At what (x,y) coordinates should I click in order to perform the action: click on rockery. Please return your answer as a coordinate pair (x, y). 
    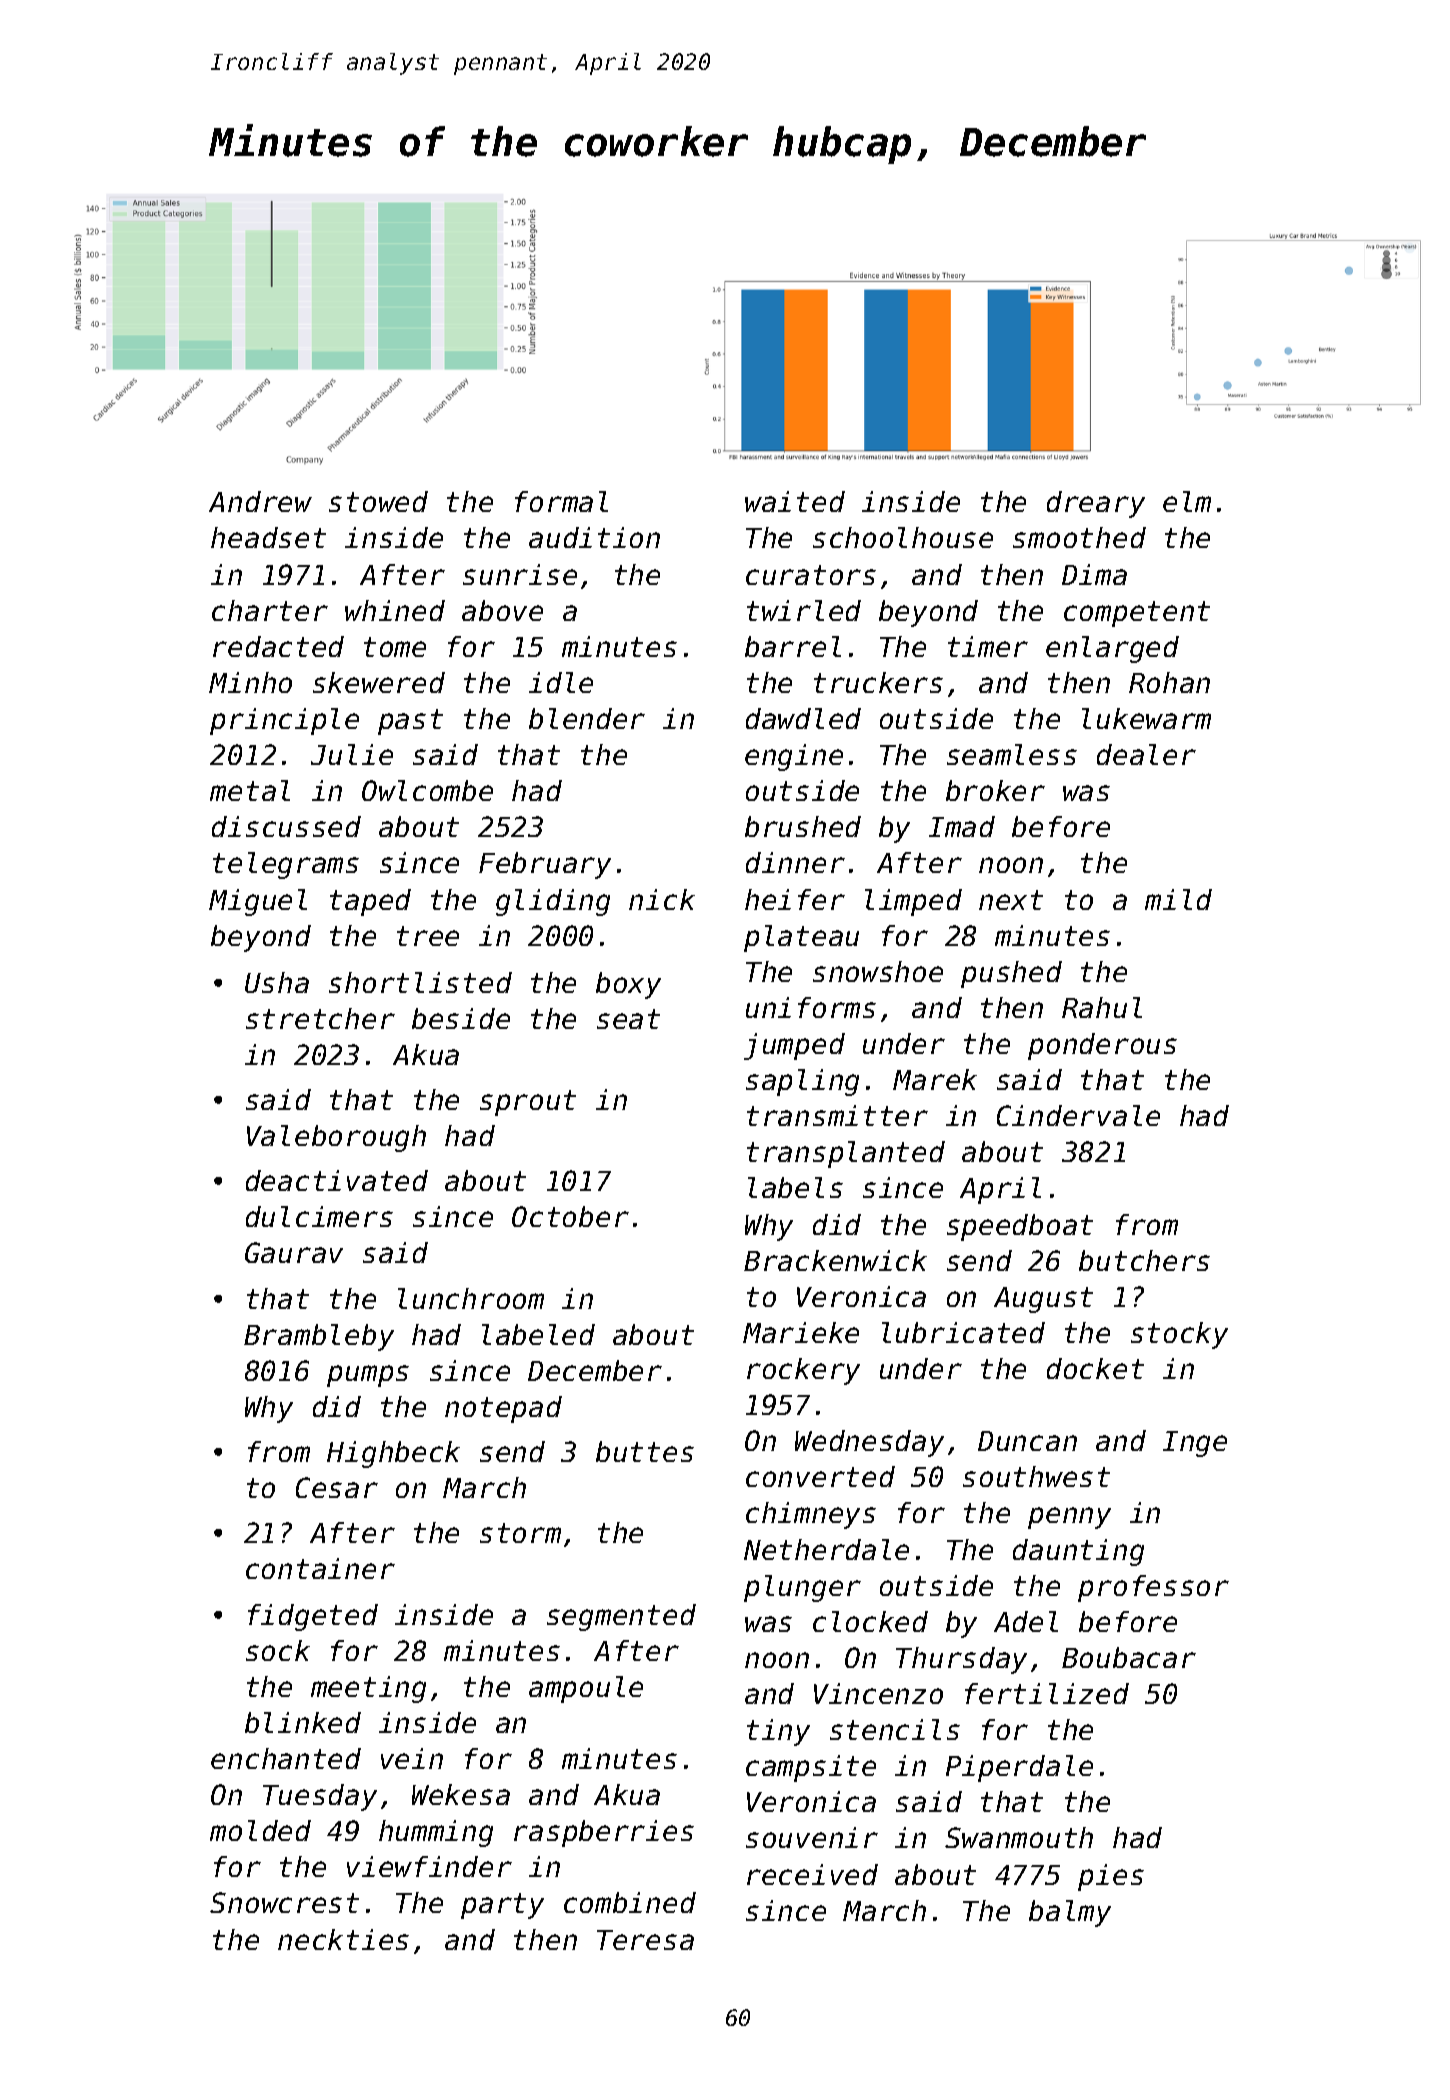
    Looking at the image, I should click on (803, 1371).
